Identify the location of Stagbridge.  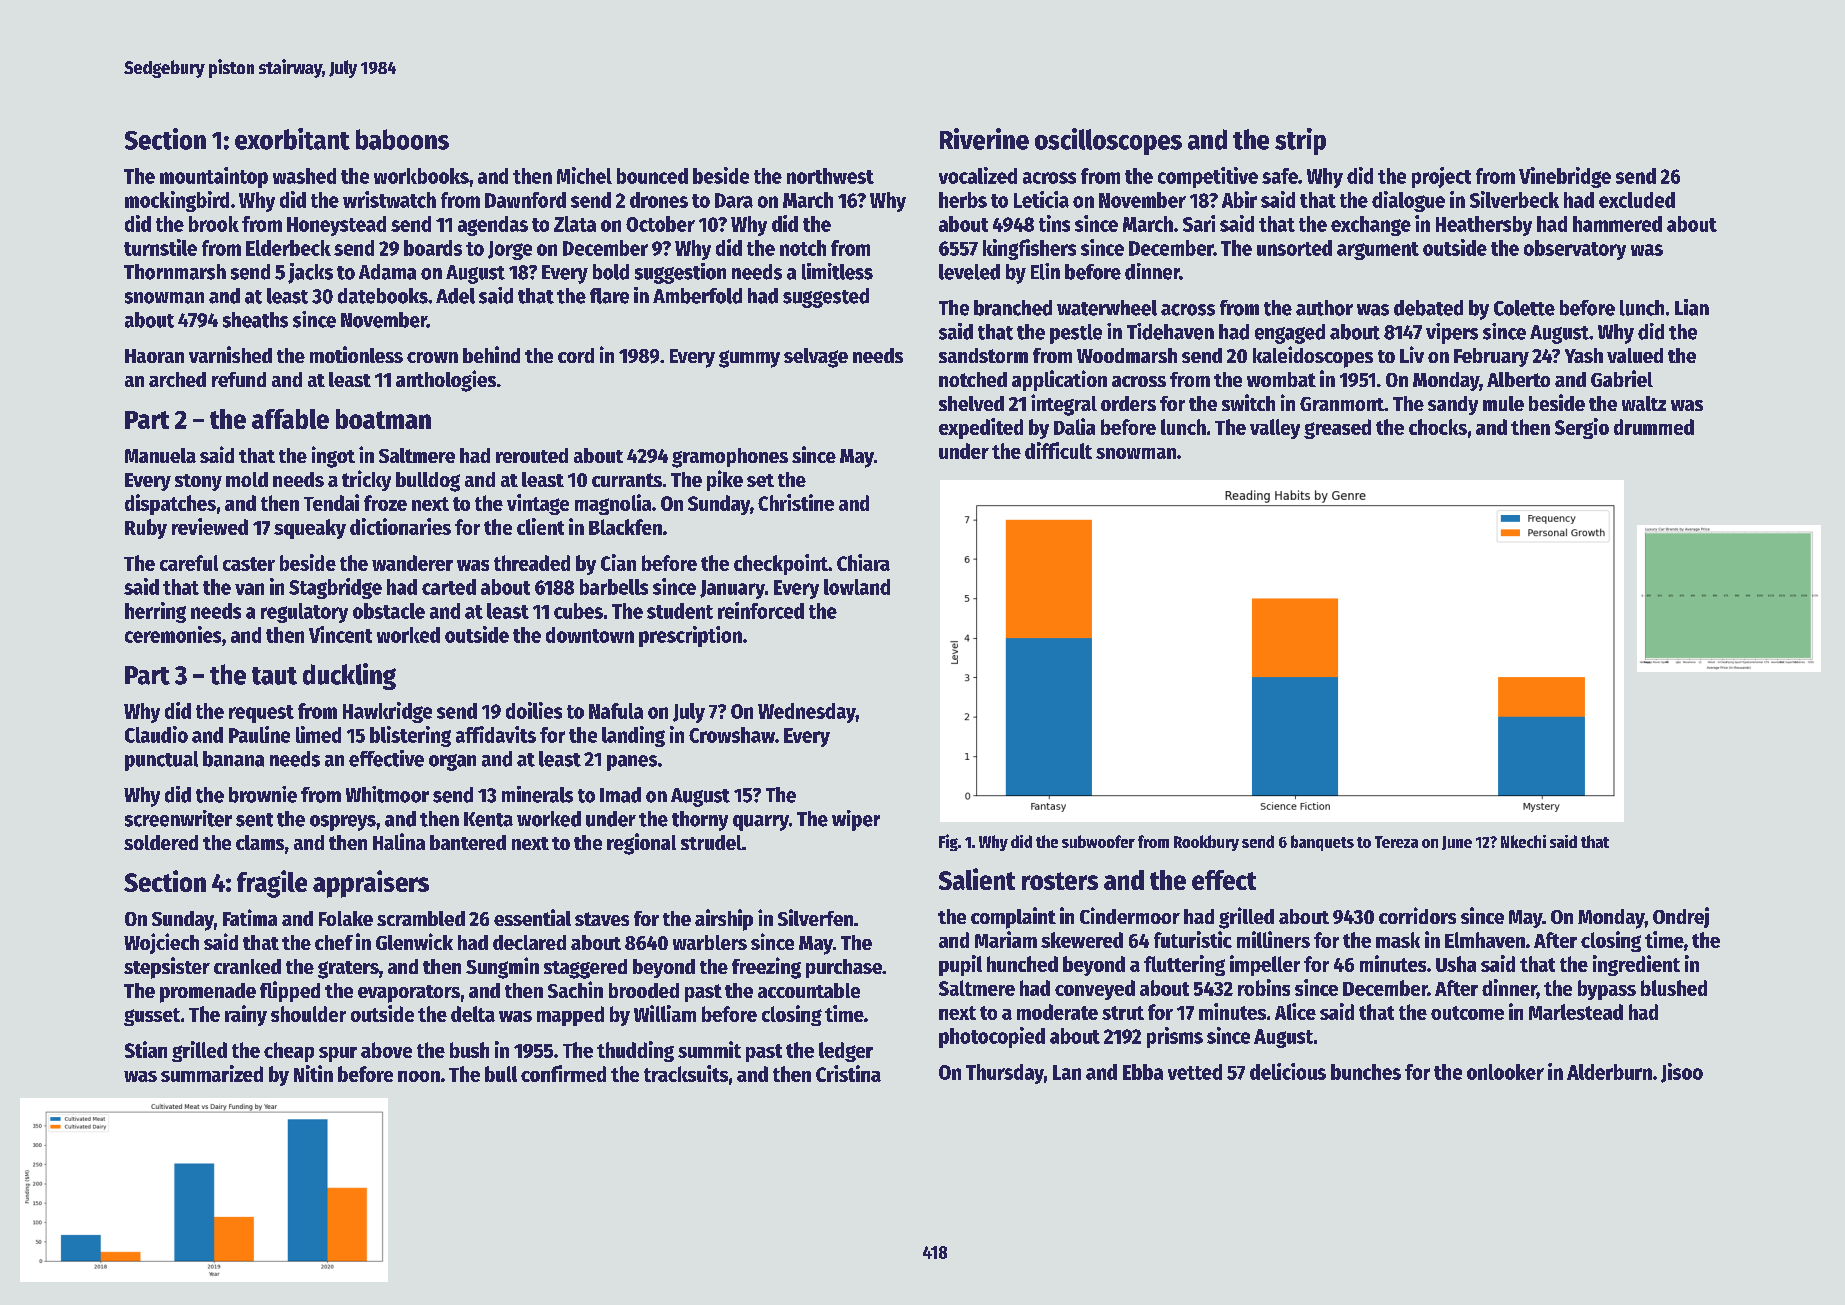
(335, 588).
